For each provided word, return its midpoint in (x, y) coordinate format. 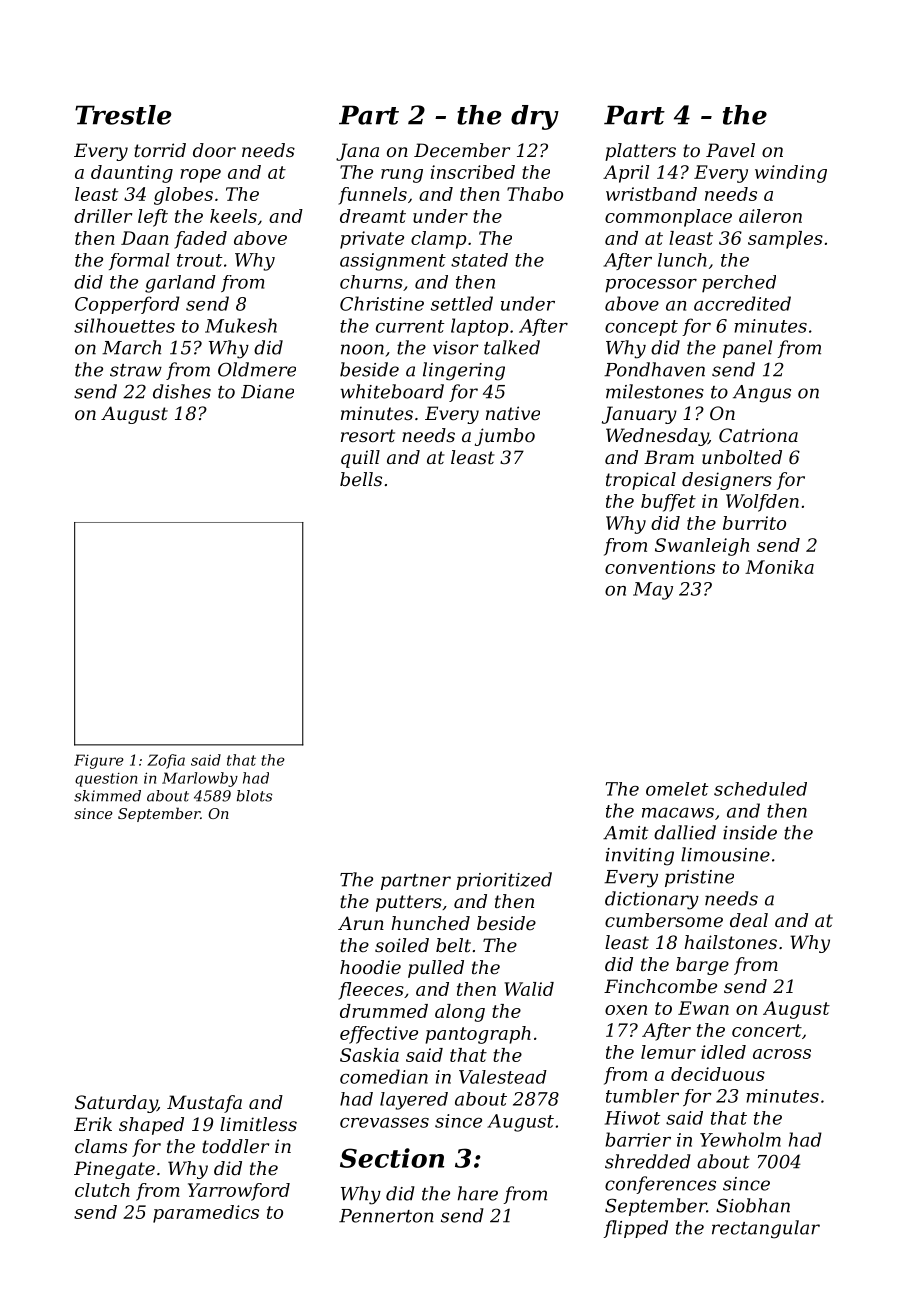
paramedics (206, 1214)
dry (535, 117)
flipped (635, 1229)
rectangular (766, 1229)
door (214, 150)
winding (791, 174)
